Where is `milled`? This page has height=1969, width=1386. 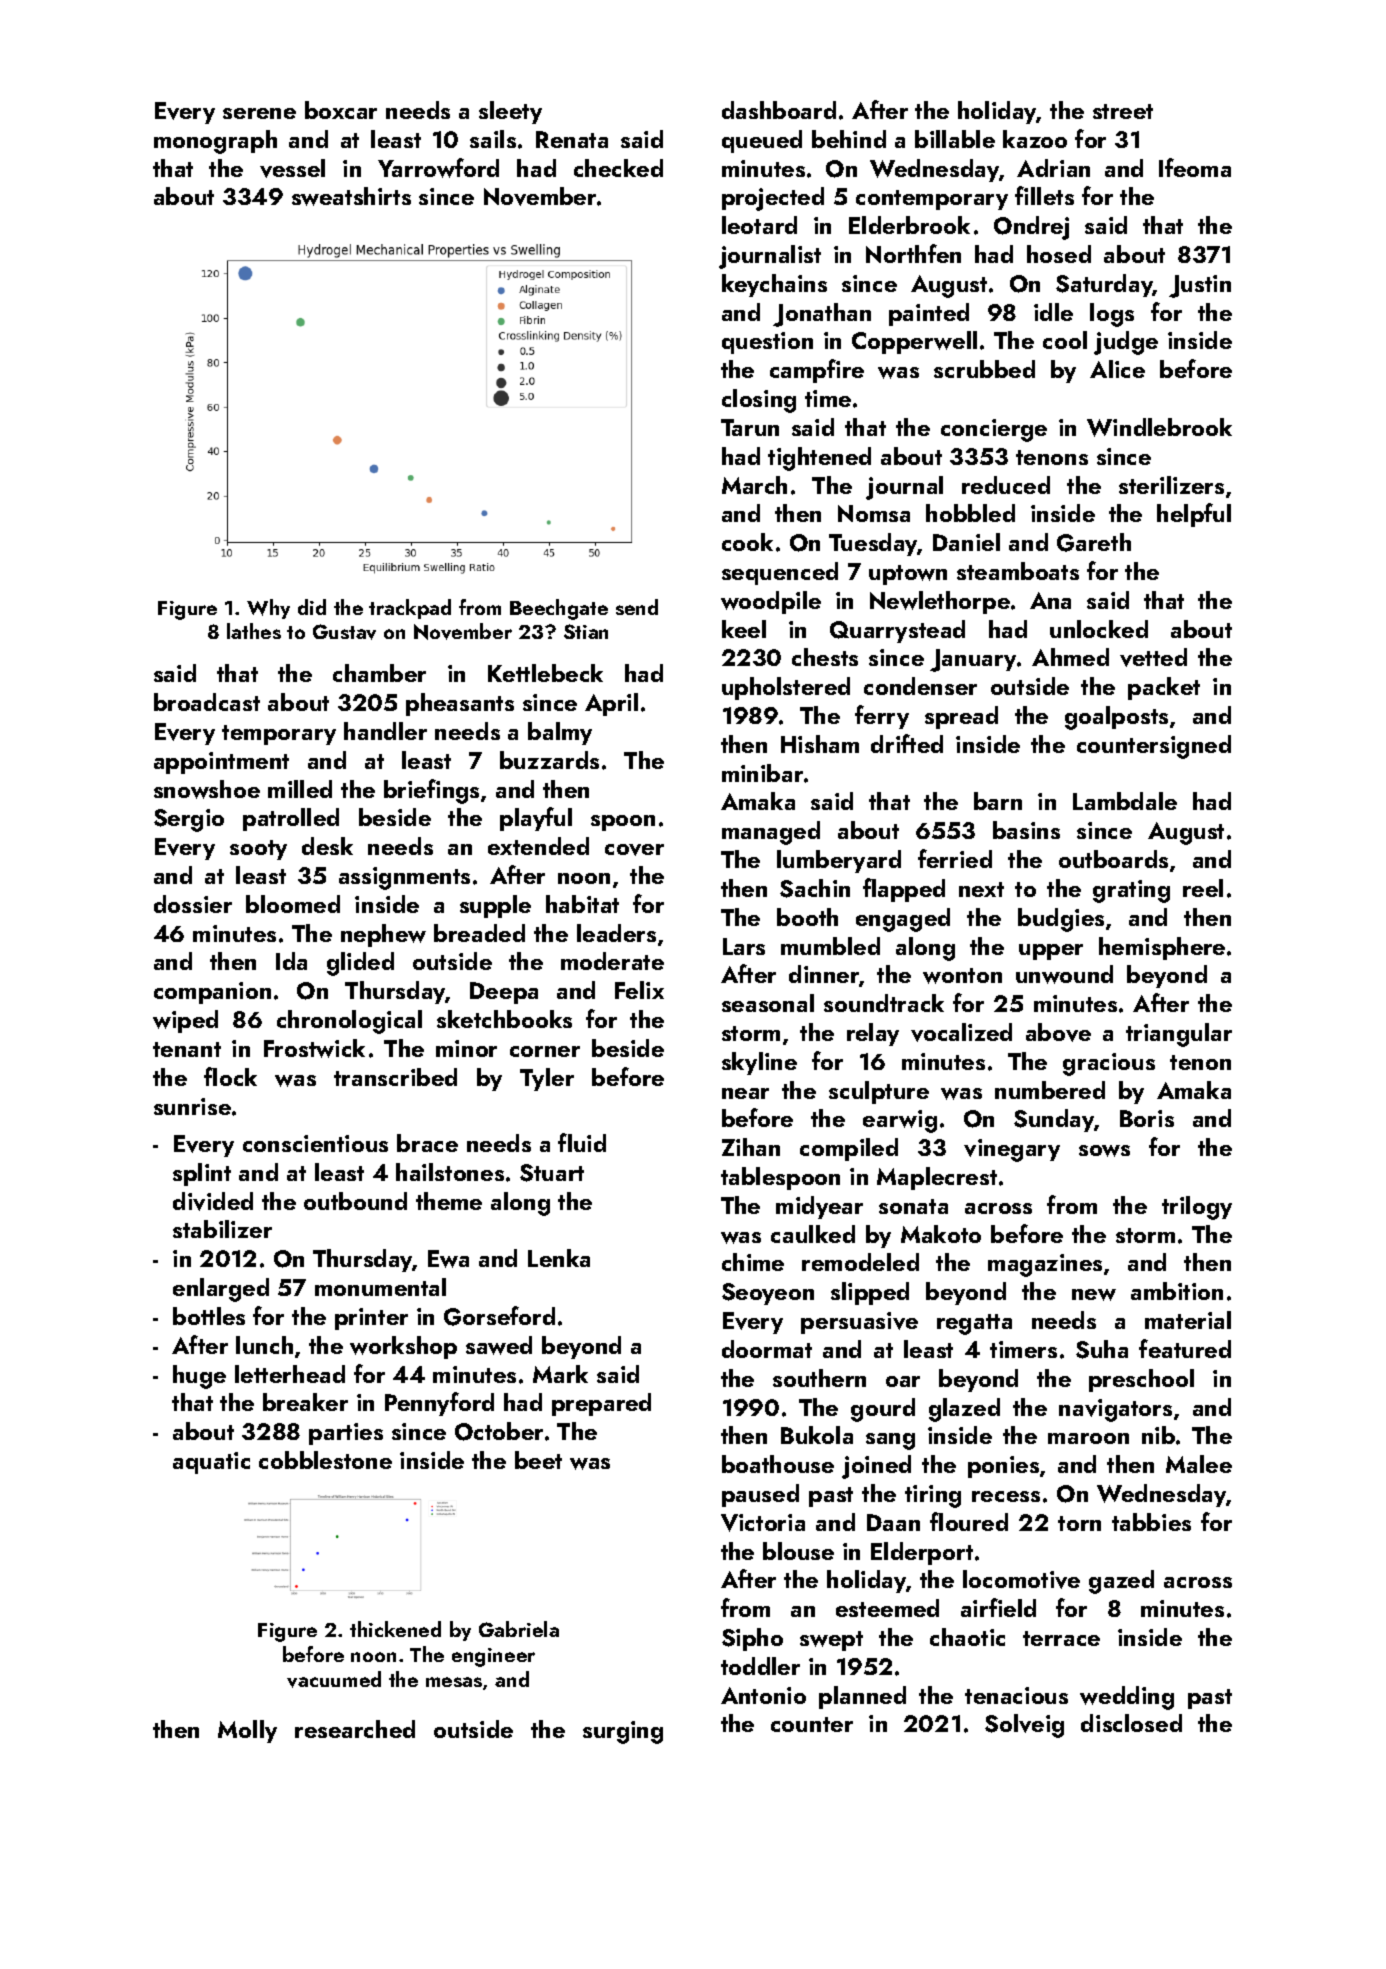
milled is located at coordinates (300, 789).
